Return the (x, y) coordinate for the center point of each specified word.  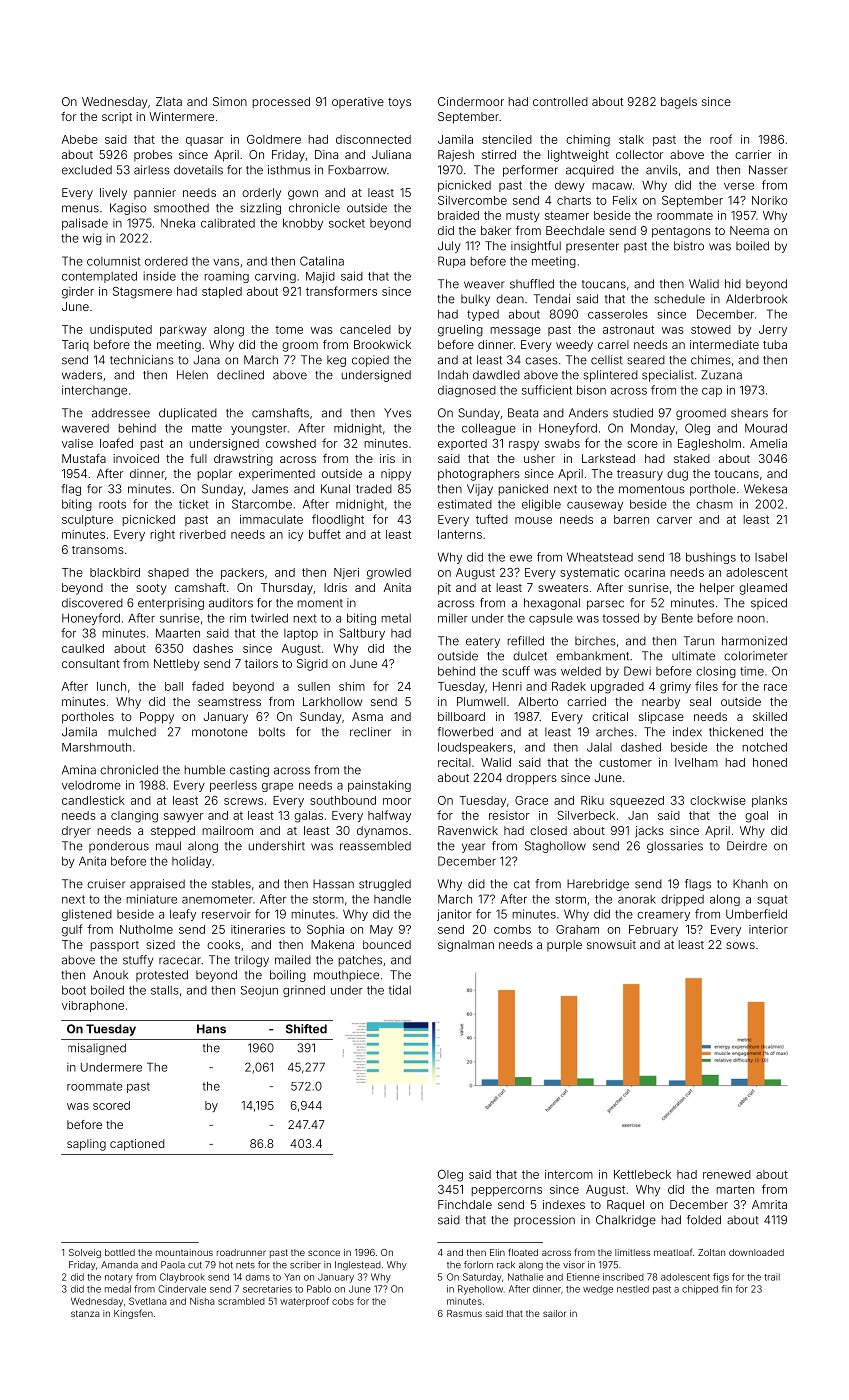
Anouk (110, 975)
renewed (727, 1174)
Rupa (451, 262)
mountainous (184, 1252)
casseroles (618, 314)
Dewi (637, 671)
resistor (509, 815)
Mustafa (84, 458)
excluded (87, 170)
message (516, 332)
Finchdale (465, 1204)
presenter (592, 247)
